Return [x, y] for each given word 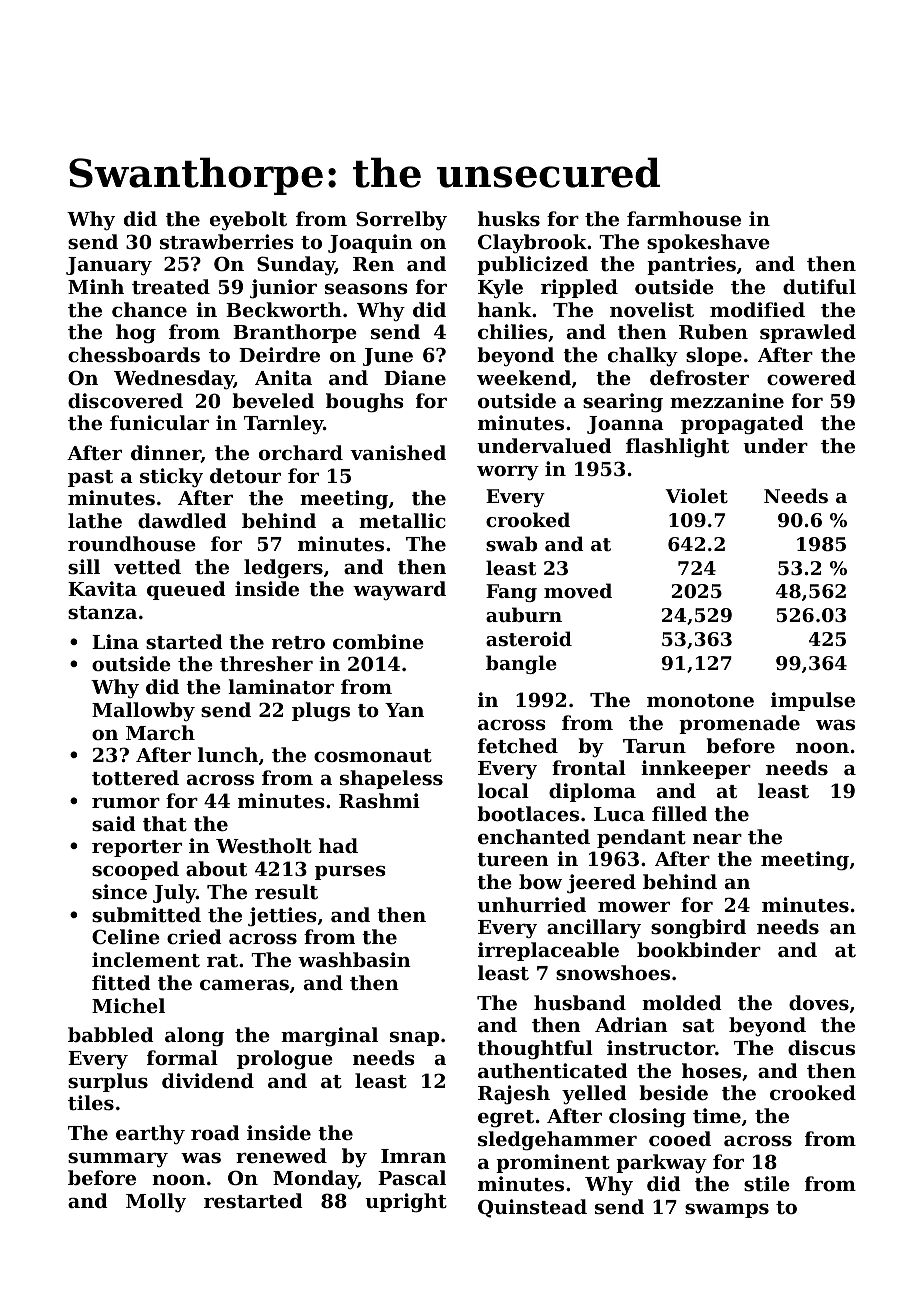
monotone [700, 701]
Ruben [713, 331]
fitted [121, 983]
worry [508, 473]
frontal [589, 768]
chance [149, 309]
